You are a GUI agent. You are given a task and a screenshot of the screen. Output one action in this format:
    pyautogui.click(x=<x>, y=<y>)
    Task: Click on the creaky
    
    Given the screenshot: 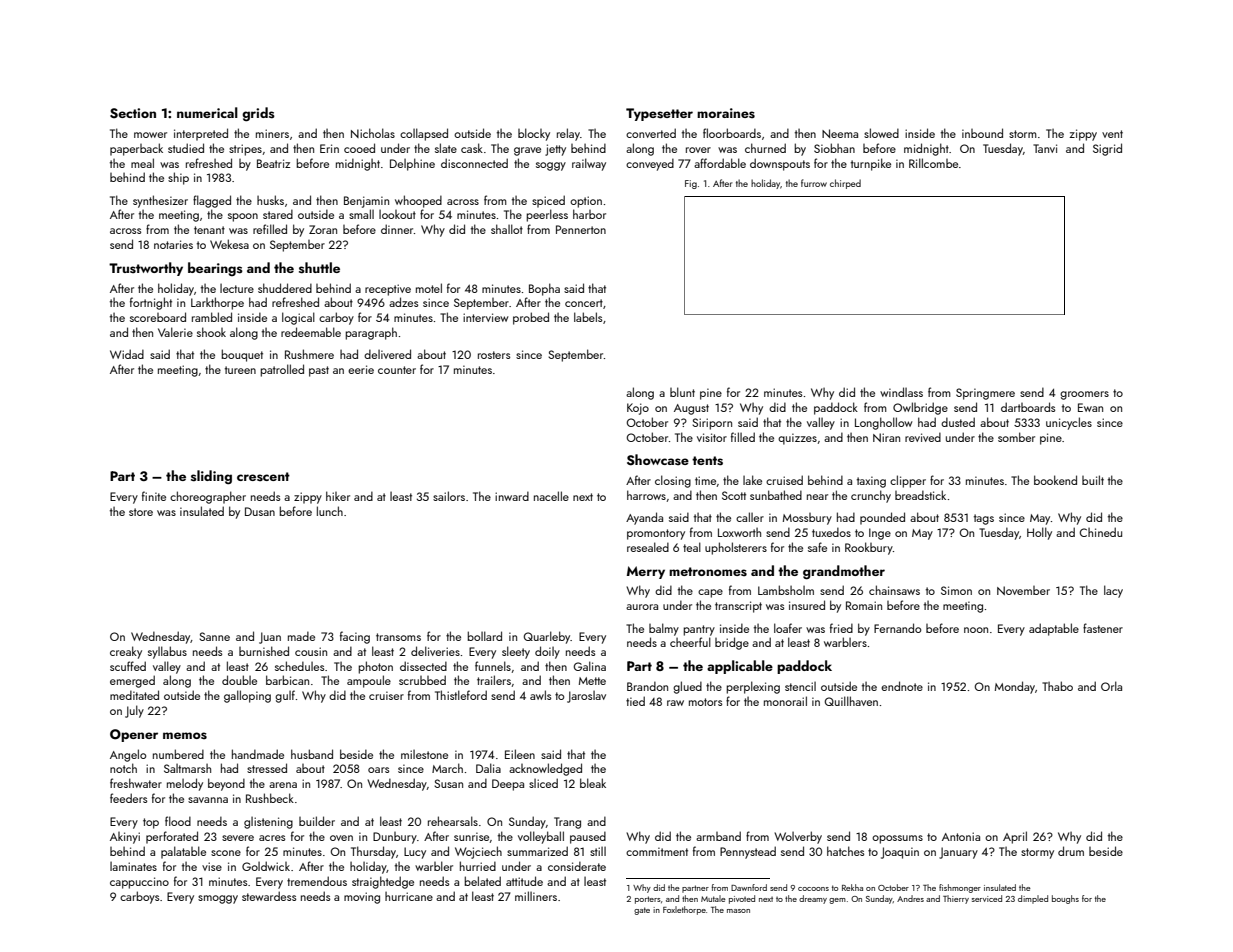 What is the action you would take?
    pyautogui.click(x=126, y=652)
